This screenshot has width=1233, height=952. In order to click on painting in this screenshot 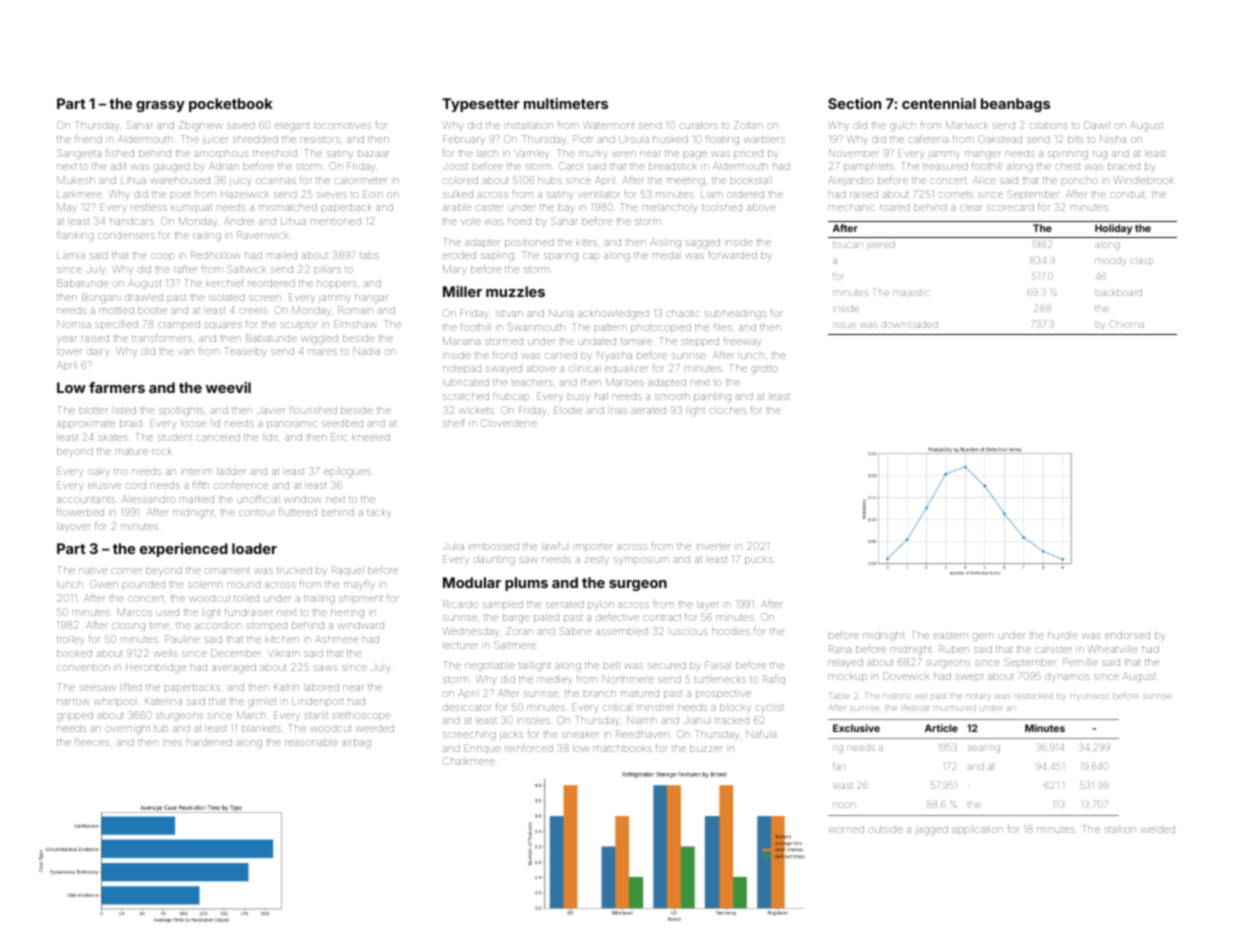, I will do `click(712, 397)`.
